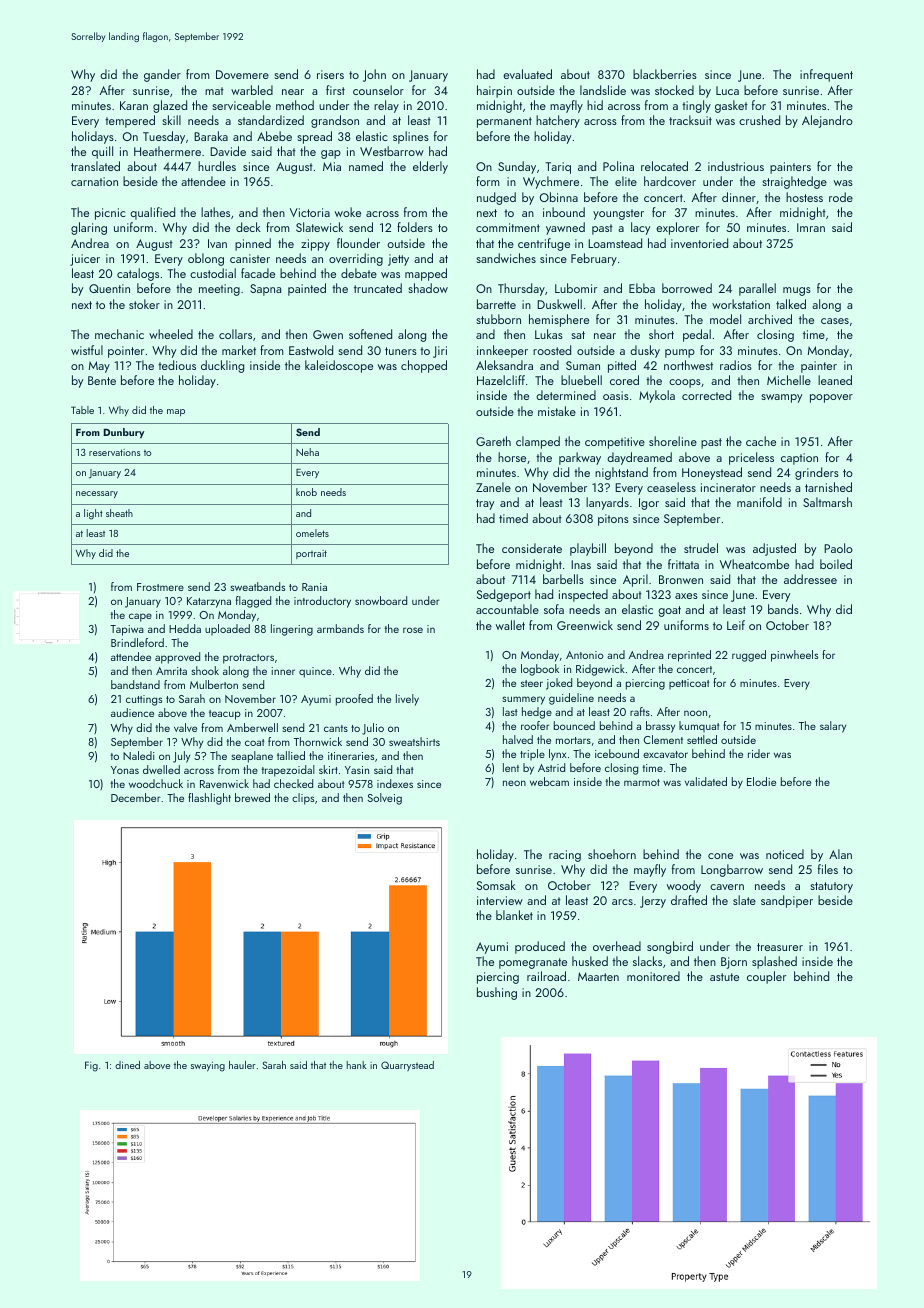  I want to click on Astrid, so click(551, 767).
